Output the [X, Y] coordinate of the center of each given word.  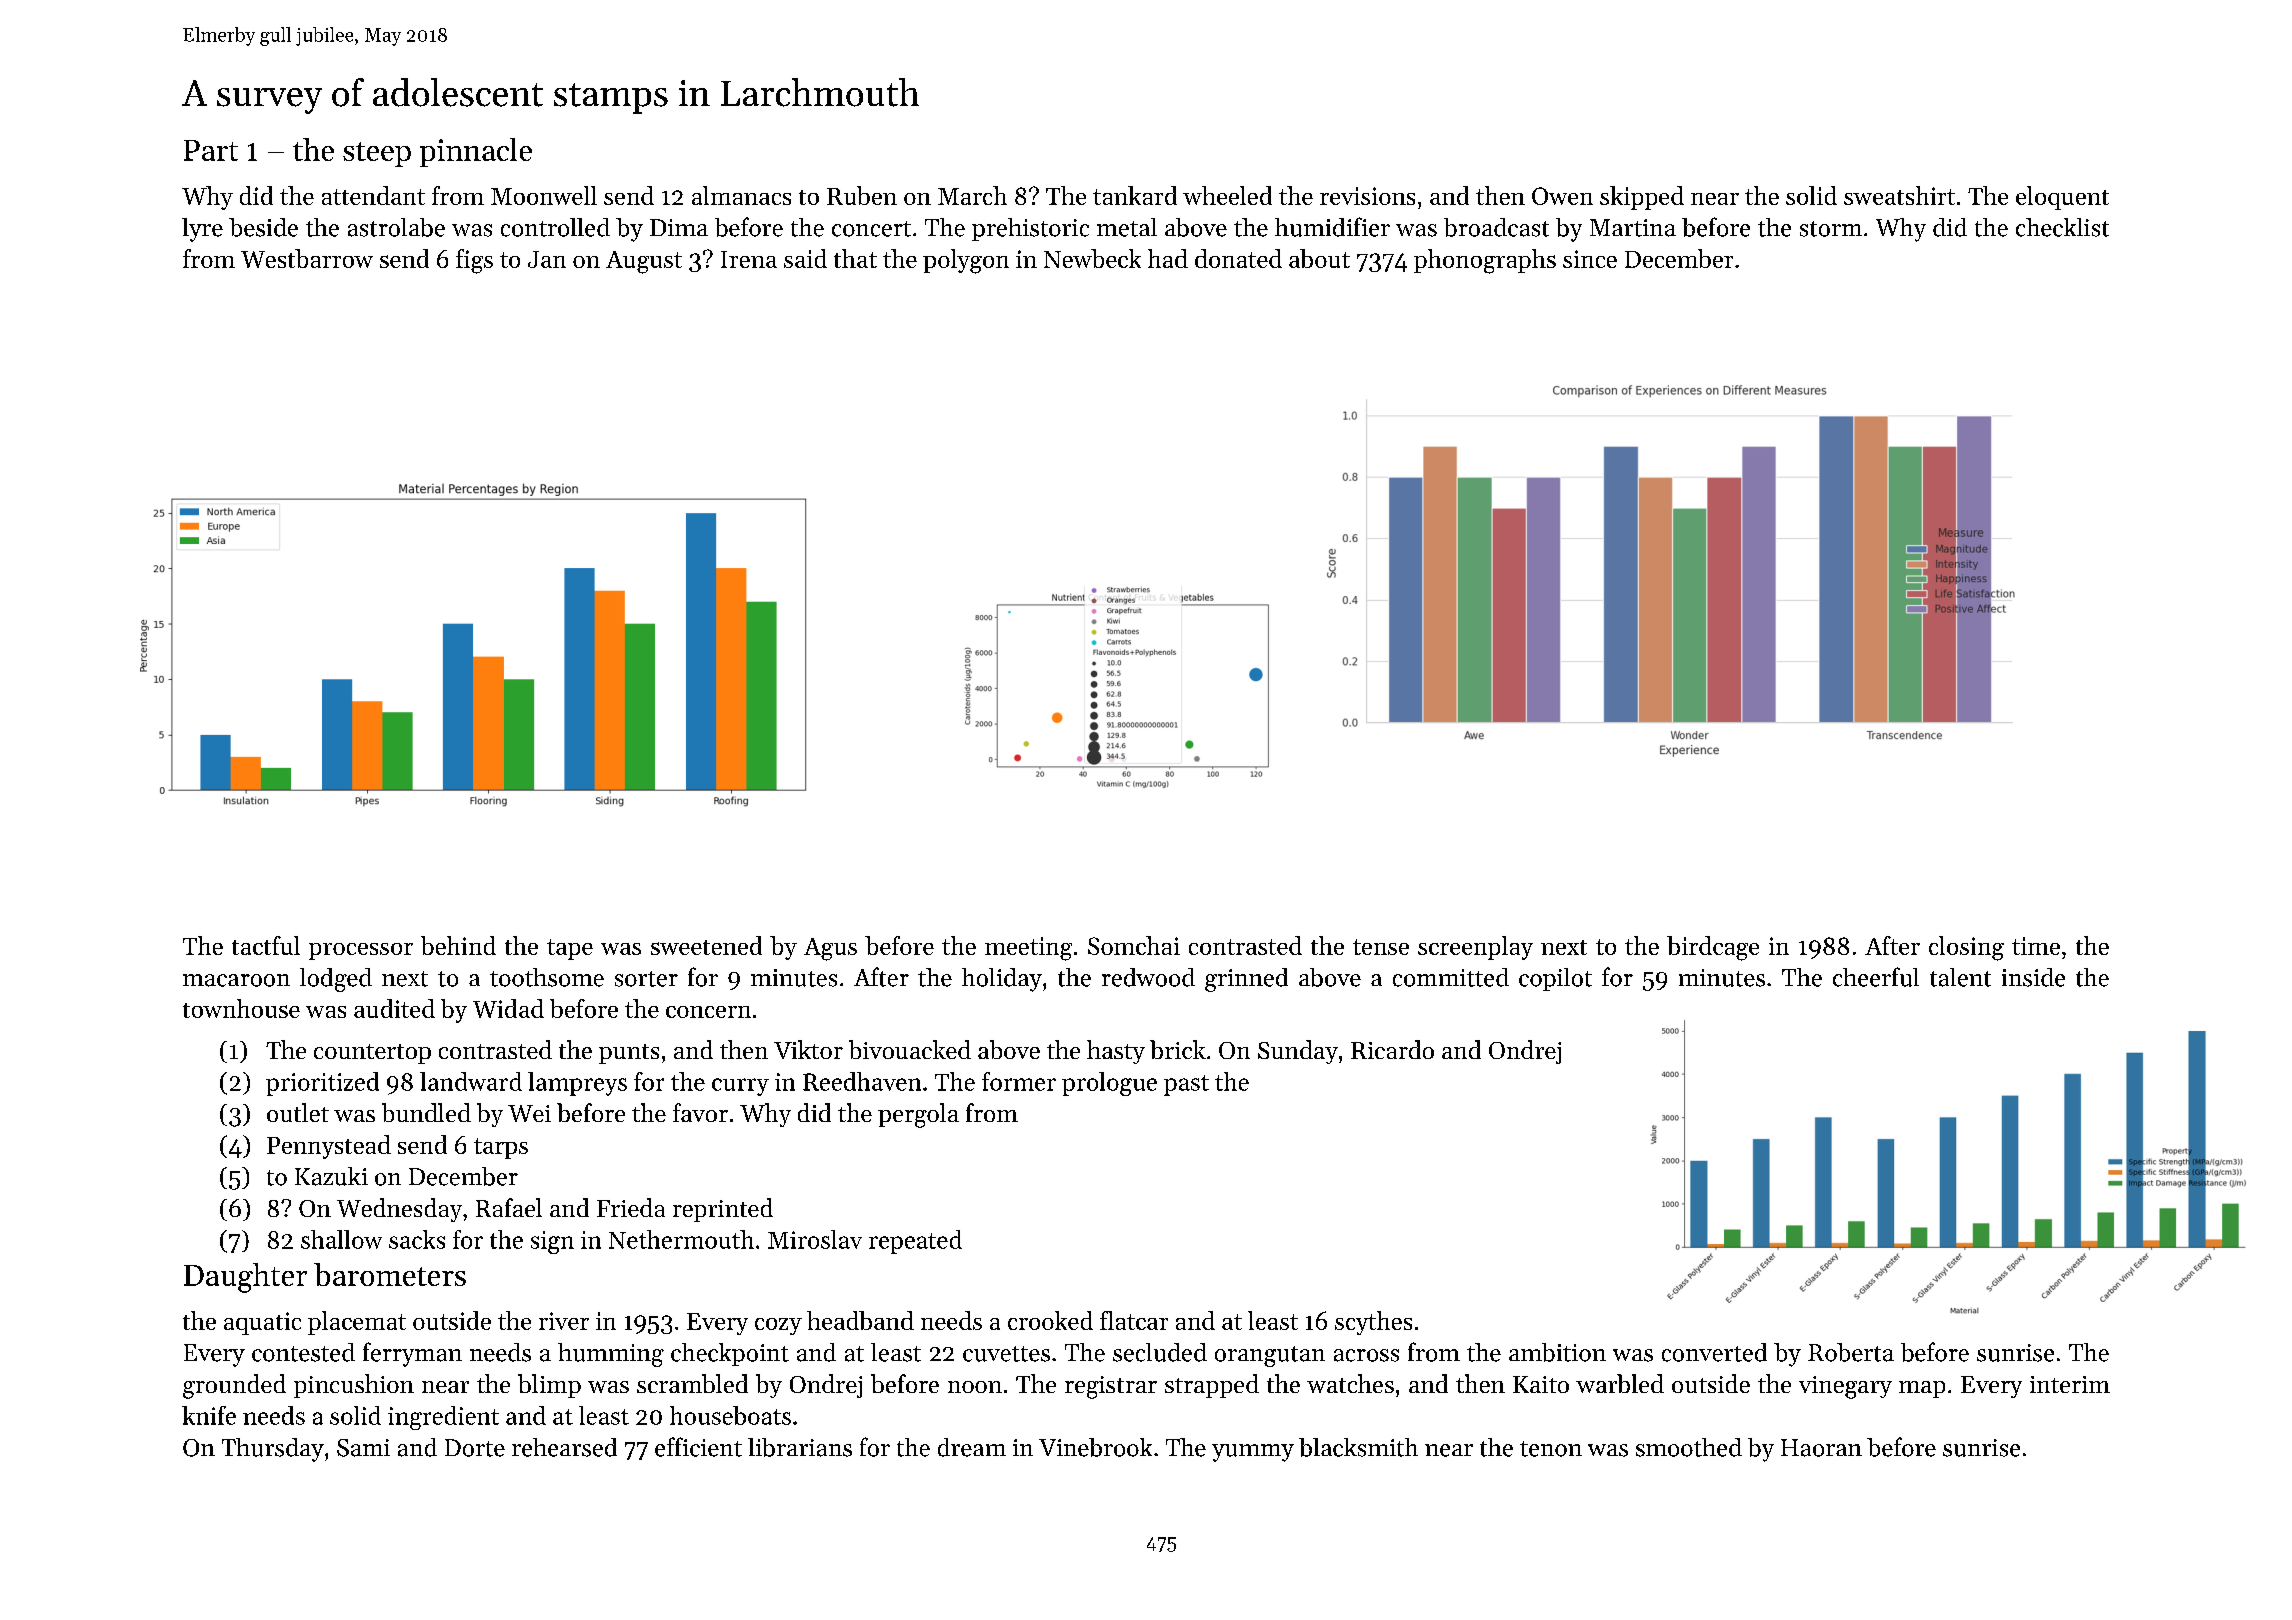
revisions [1367, 196]
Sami [363, 1448]
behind [458, 945]
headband [860, 1320]
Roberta [1851, 1352]
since [1590, 259]
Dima [679, 227]
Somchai [1134, 945]
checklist [2062, 227]
